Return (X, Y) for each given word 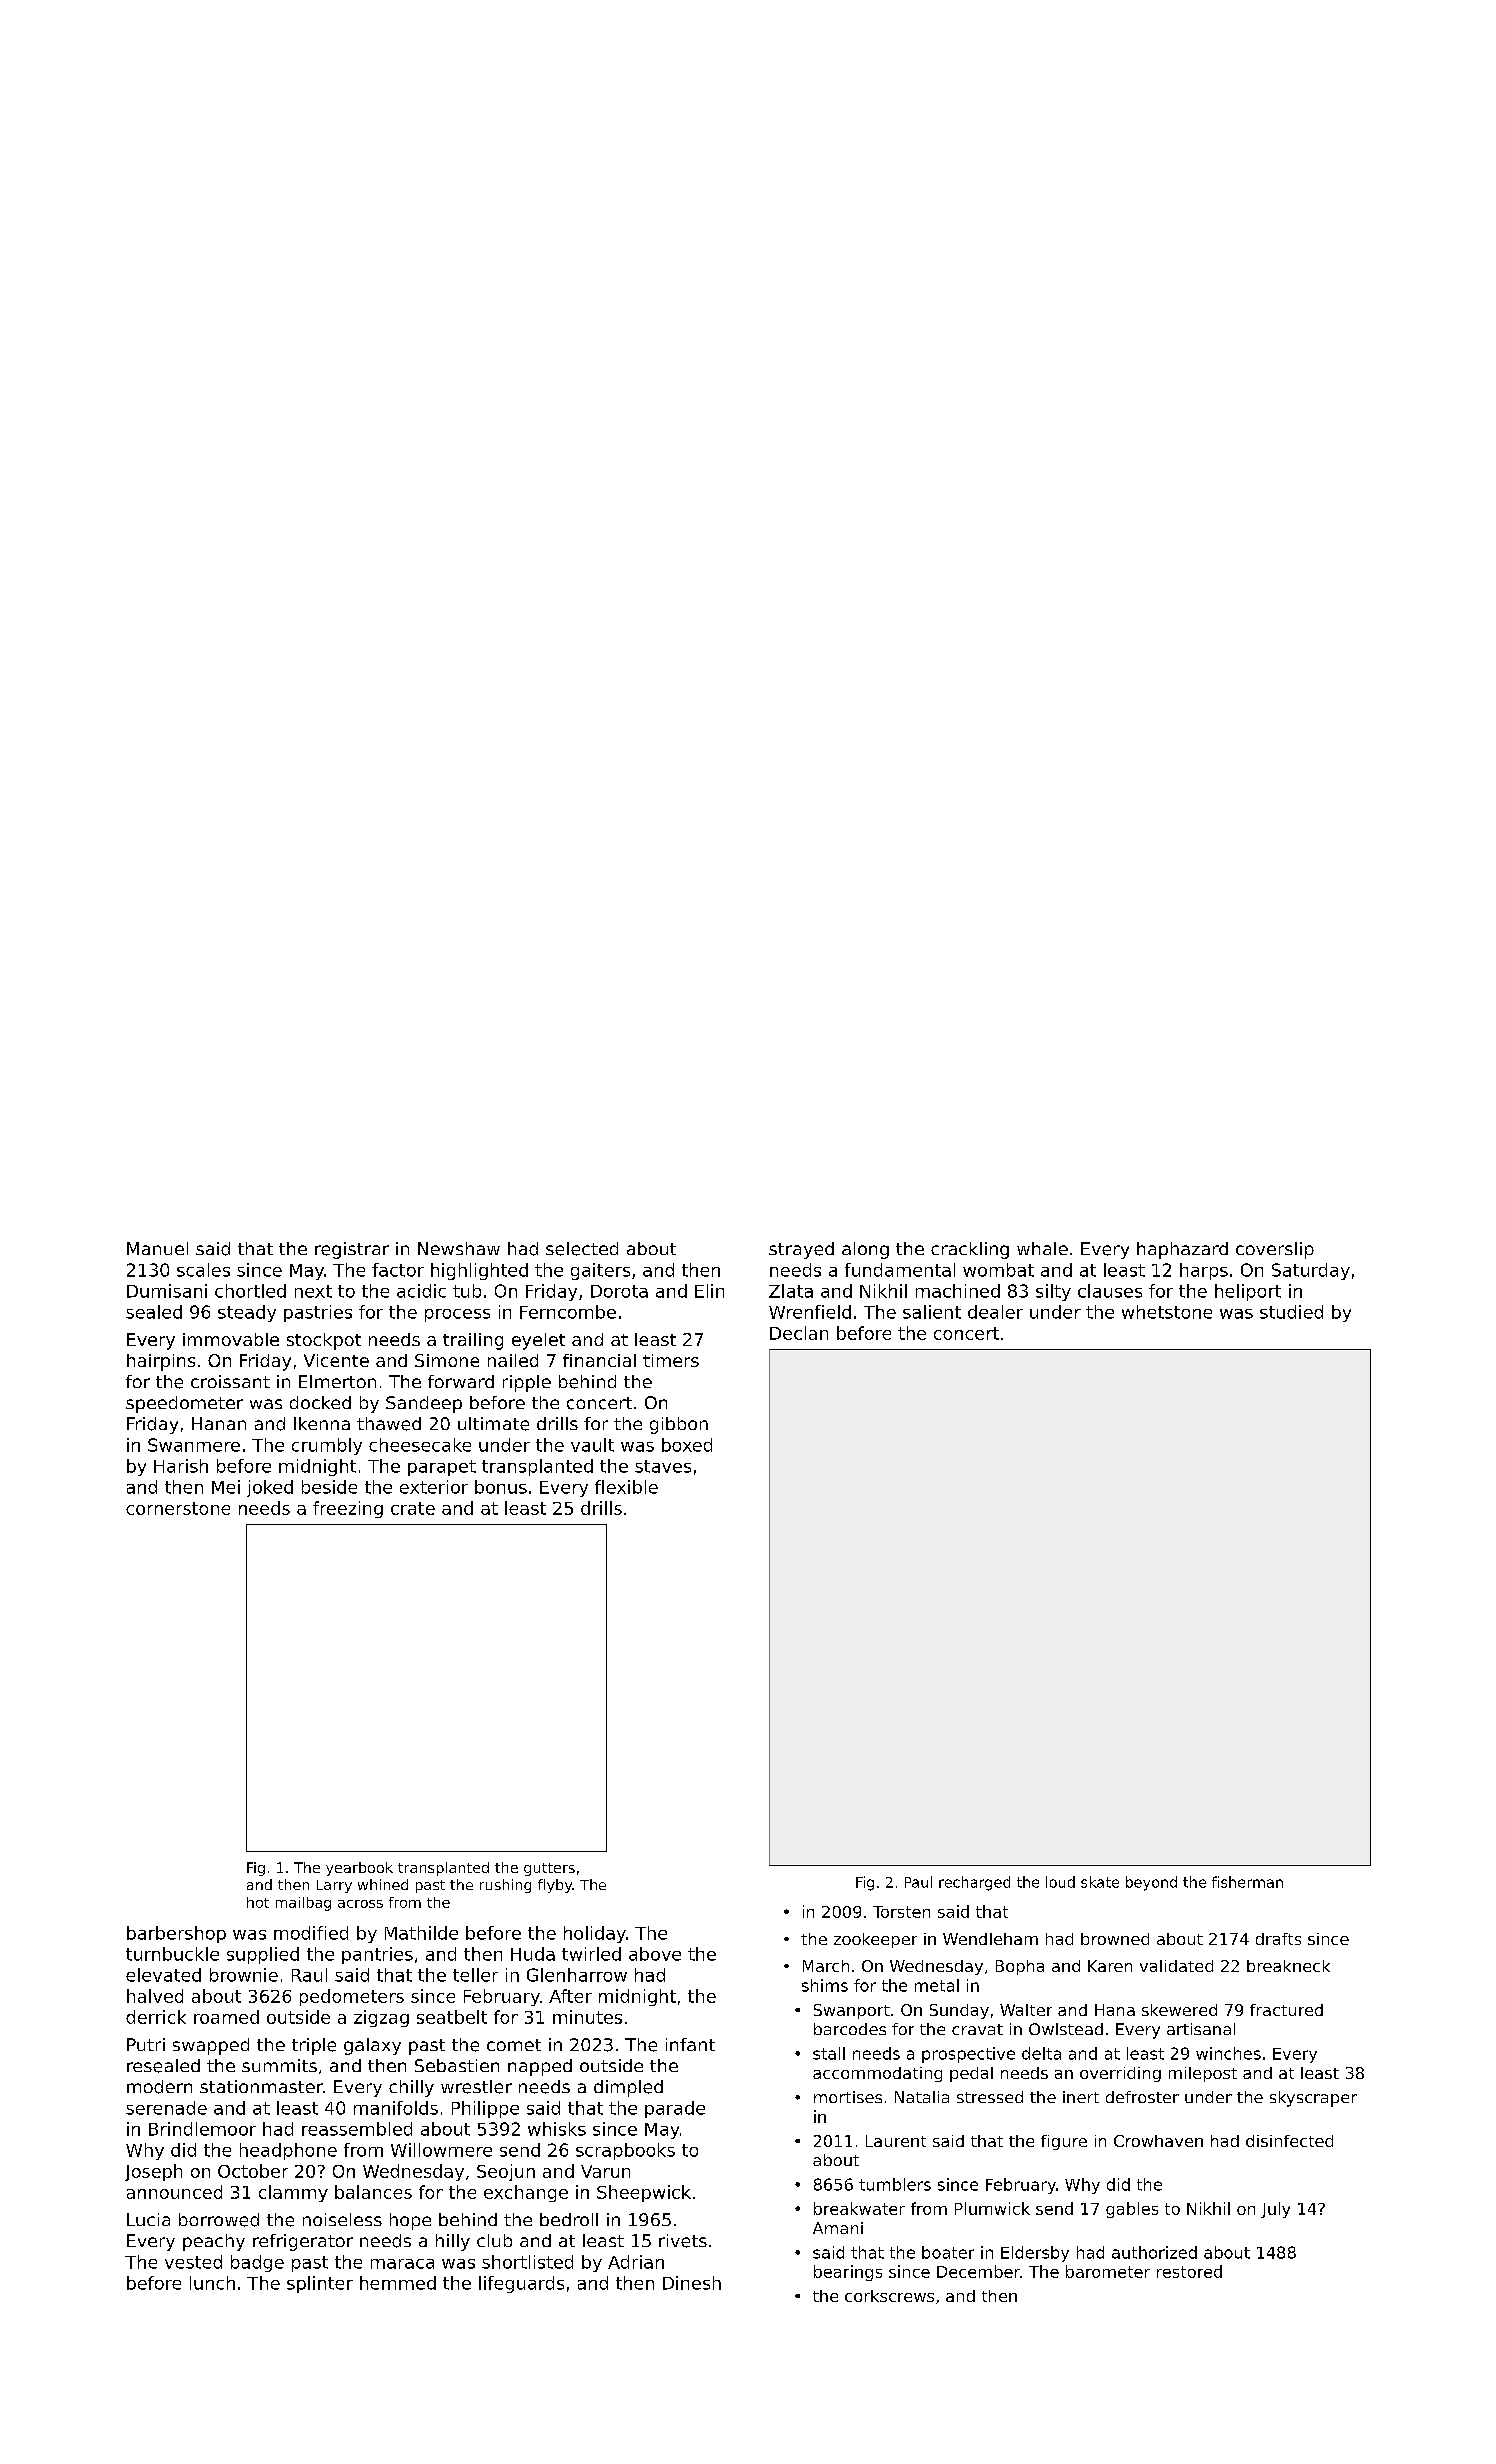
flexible (626, 1487)
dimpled (628, 2088)
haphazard (1182, 1250)
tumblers (895, 2184)
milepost (1203, 2074)
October (253, 2171)
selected (582, 1249)
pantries (377, 1955)
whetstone (1167, 1312)
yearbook (359, 1869)
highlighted (479, 1271)
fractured (1286, 2010)
